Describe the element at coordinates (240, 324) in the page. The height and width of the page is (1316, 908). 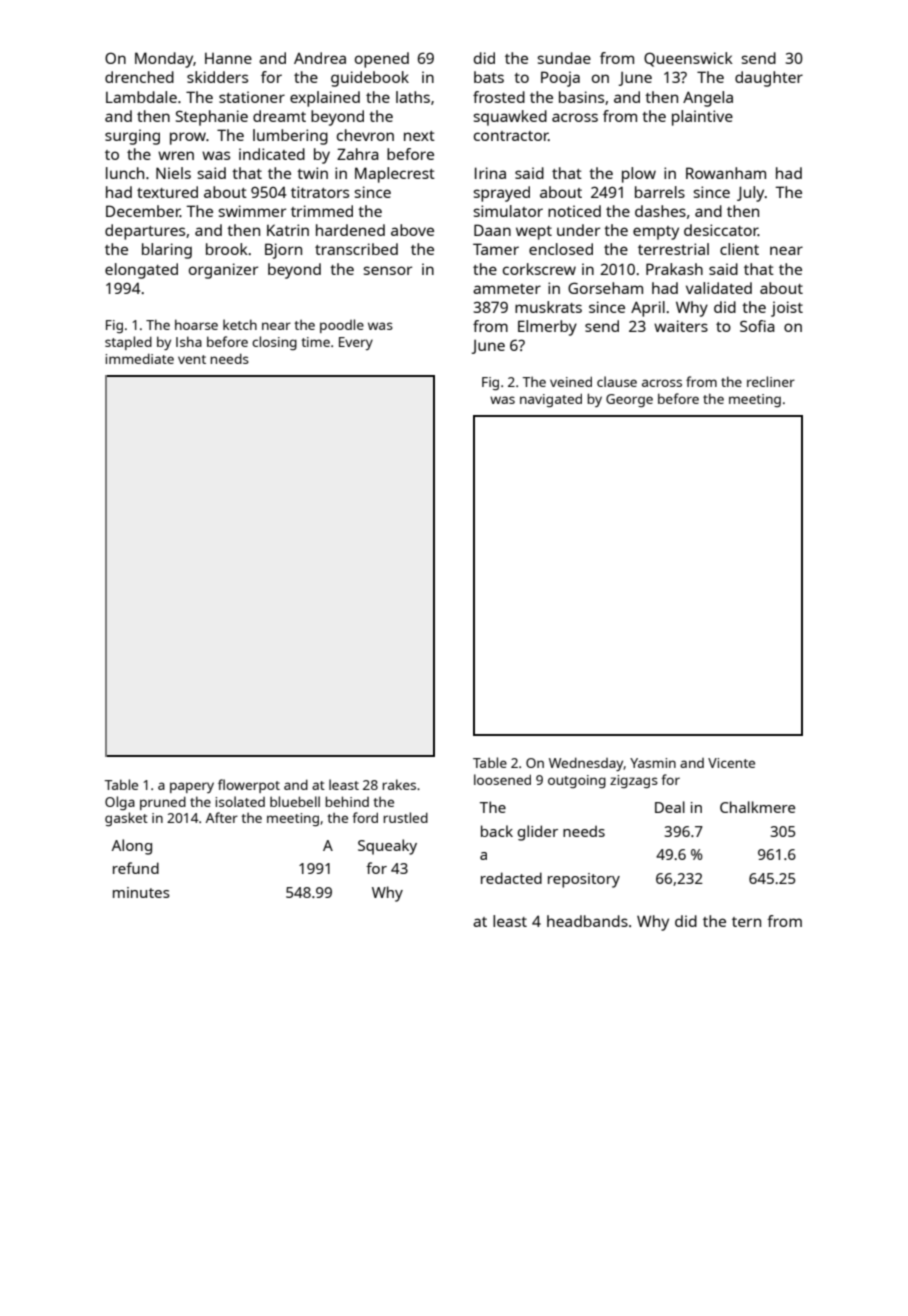
I see `ketch` at that location.
